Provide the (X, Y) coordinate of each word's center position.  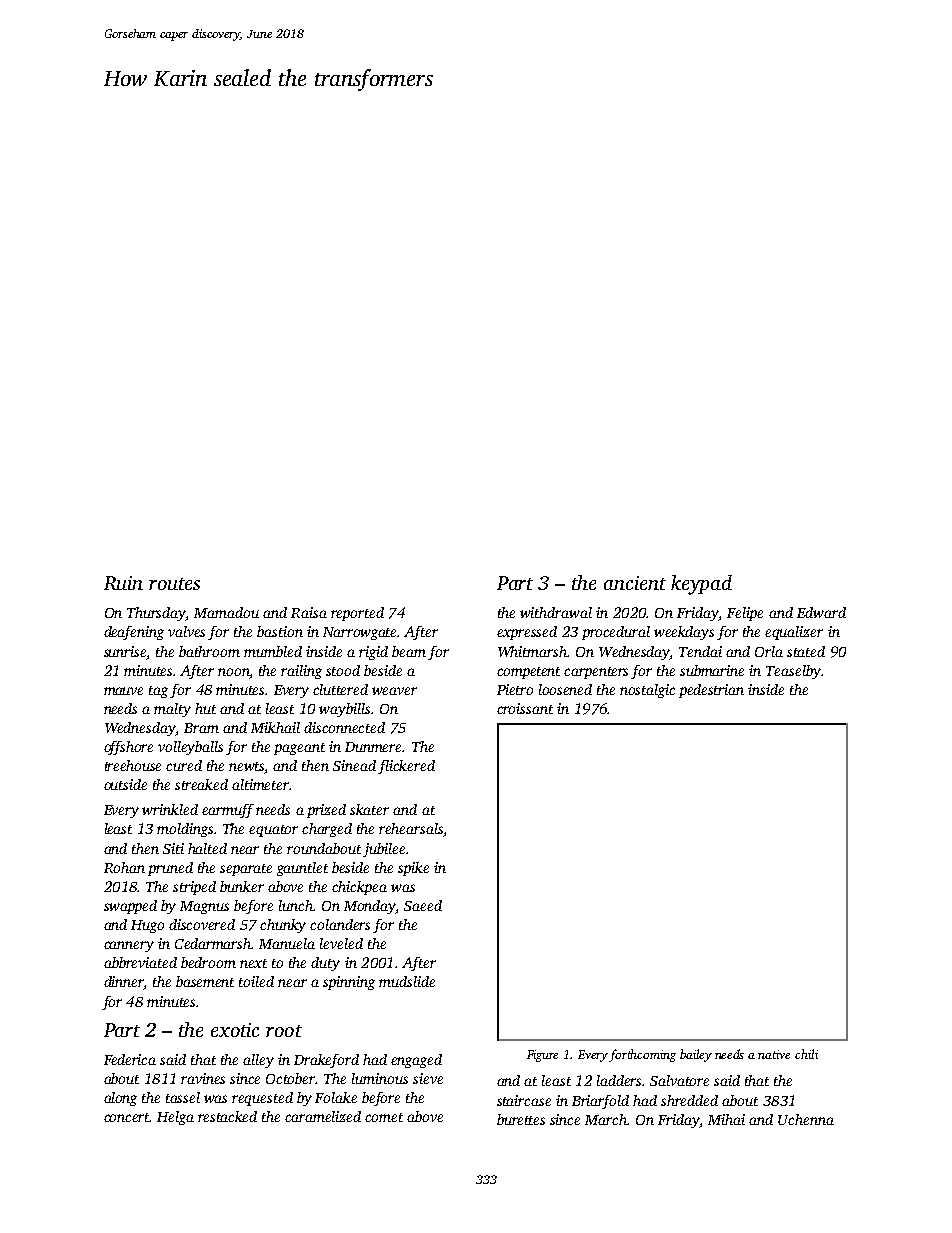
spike (413, 869)
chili (806, 1054)
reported (357, 614)
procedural (616, 633)
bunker (242, 886)
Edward (821, 612)
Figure (542, 1056)
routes (174, 584)
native (774, 1054)
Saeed (423, 905)
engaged (416, 1061)
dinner (124, 983)
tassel (183, 1097)
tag (158, 692)
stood (343, 670)
